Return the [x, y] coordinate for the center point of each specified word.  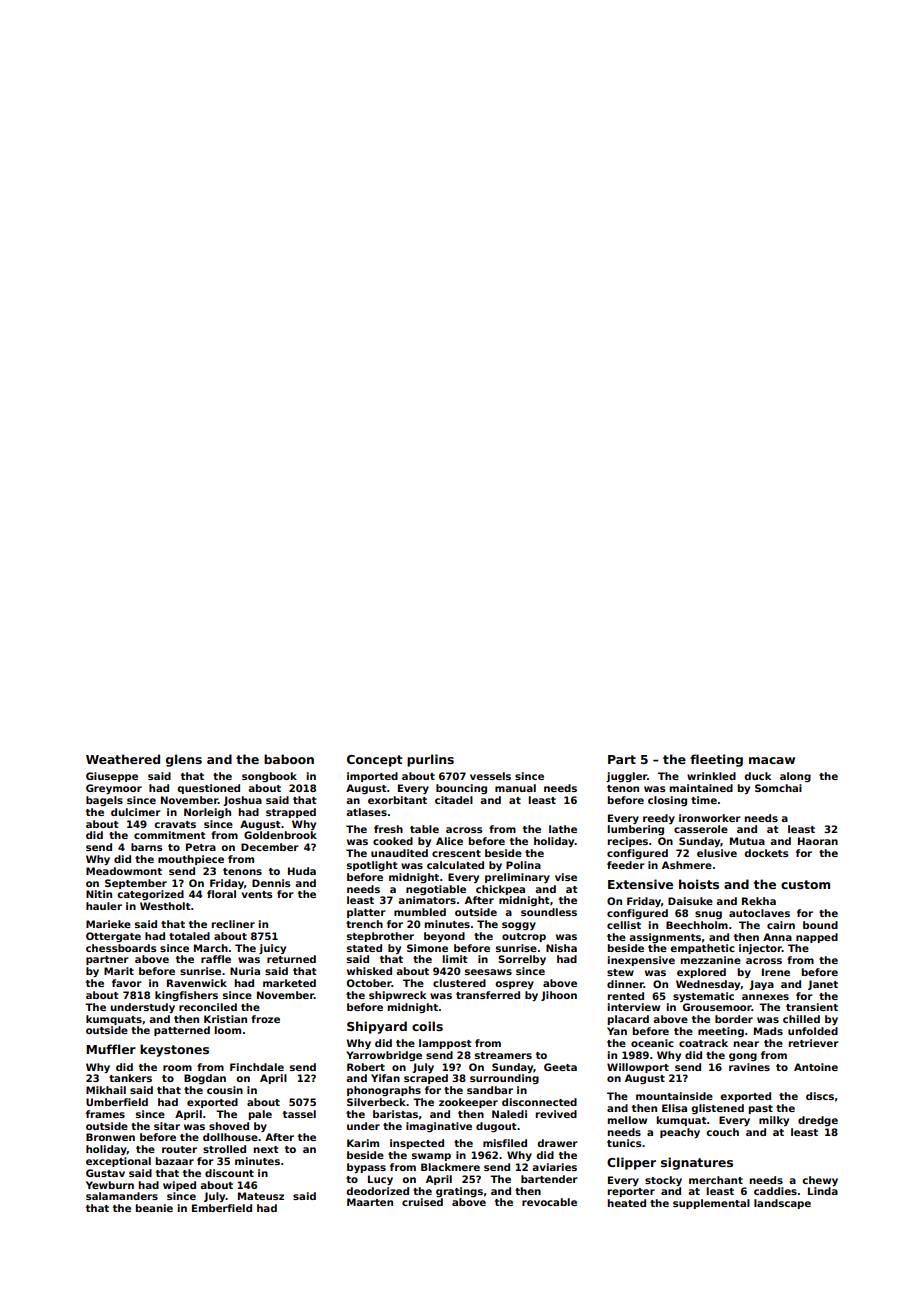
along [795, 777]
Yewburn [110, 1185]
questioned [208, 789]
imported [372, 777]
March [211, 948]
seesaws [488, 972]
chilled [801, 1019]
